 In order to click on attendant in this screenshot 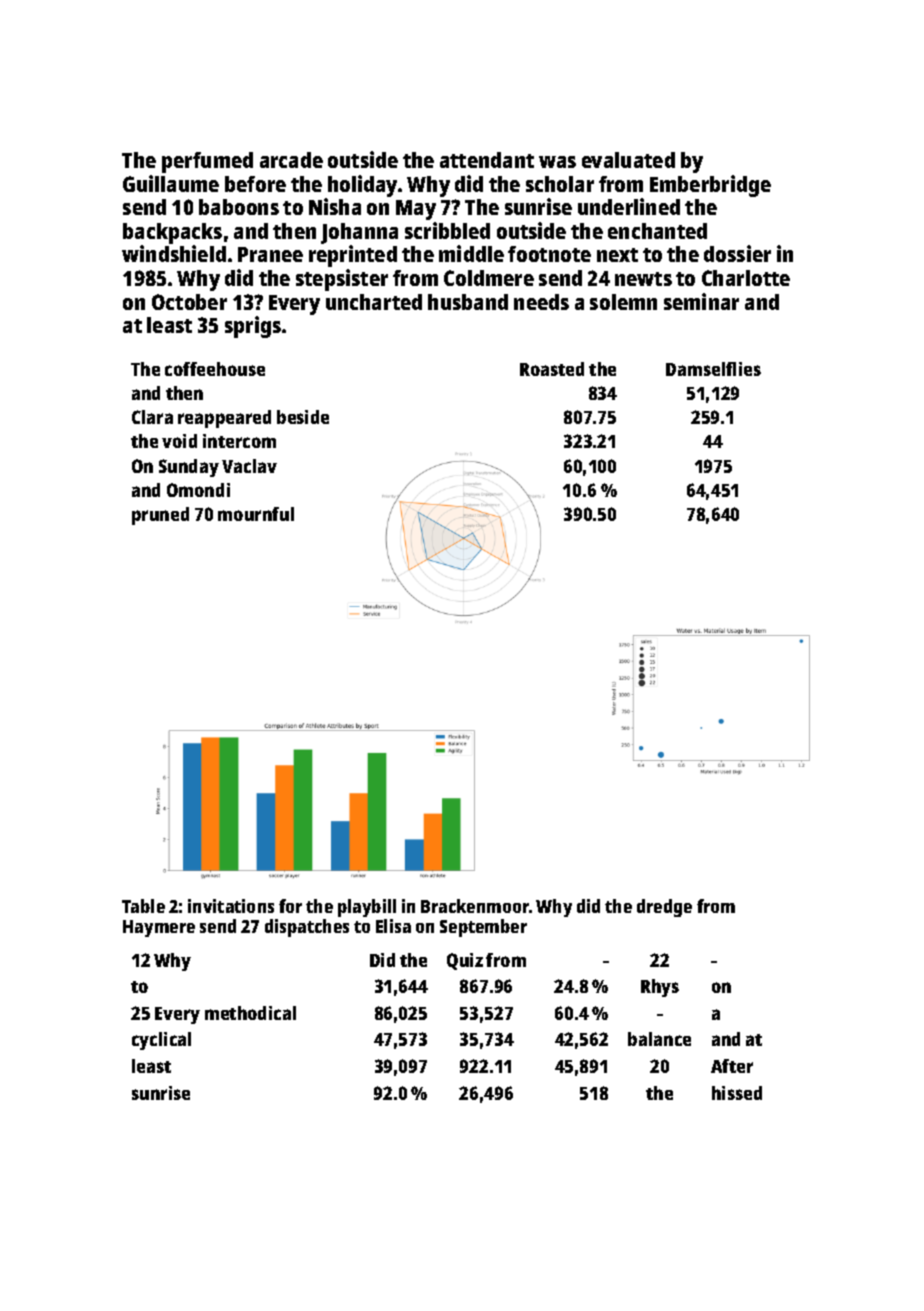, I will do `click(487, 160)`.
